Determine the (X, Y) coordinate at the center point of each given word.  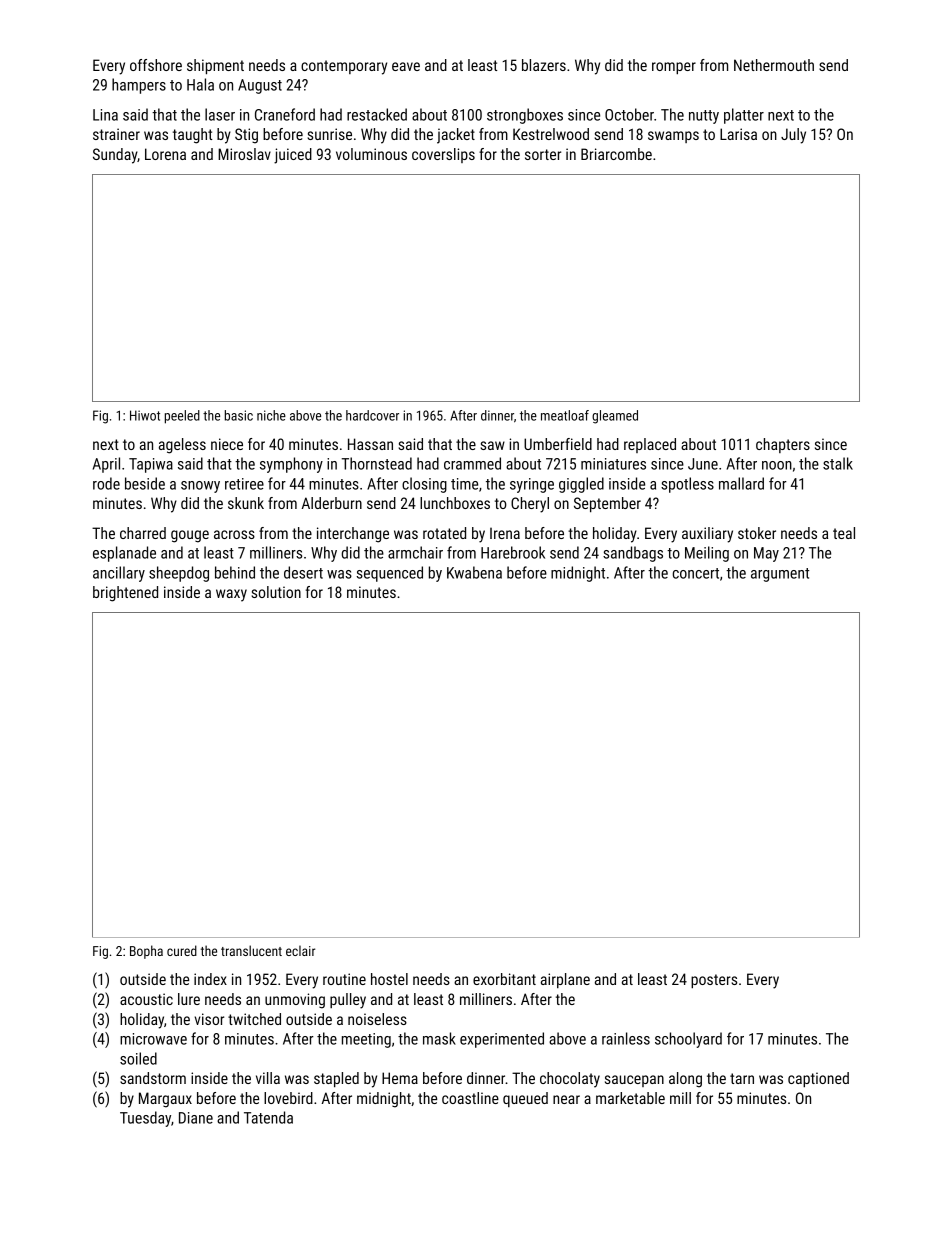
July (793, 136)
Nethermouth (774, 65)
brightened (125, 594)
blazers (544, 65)
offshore (156, 65)
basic (239, 415)
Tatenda (268, 1117)
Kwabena (474, 572)
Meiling (707, 554)
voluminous (371, 154)
